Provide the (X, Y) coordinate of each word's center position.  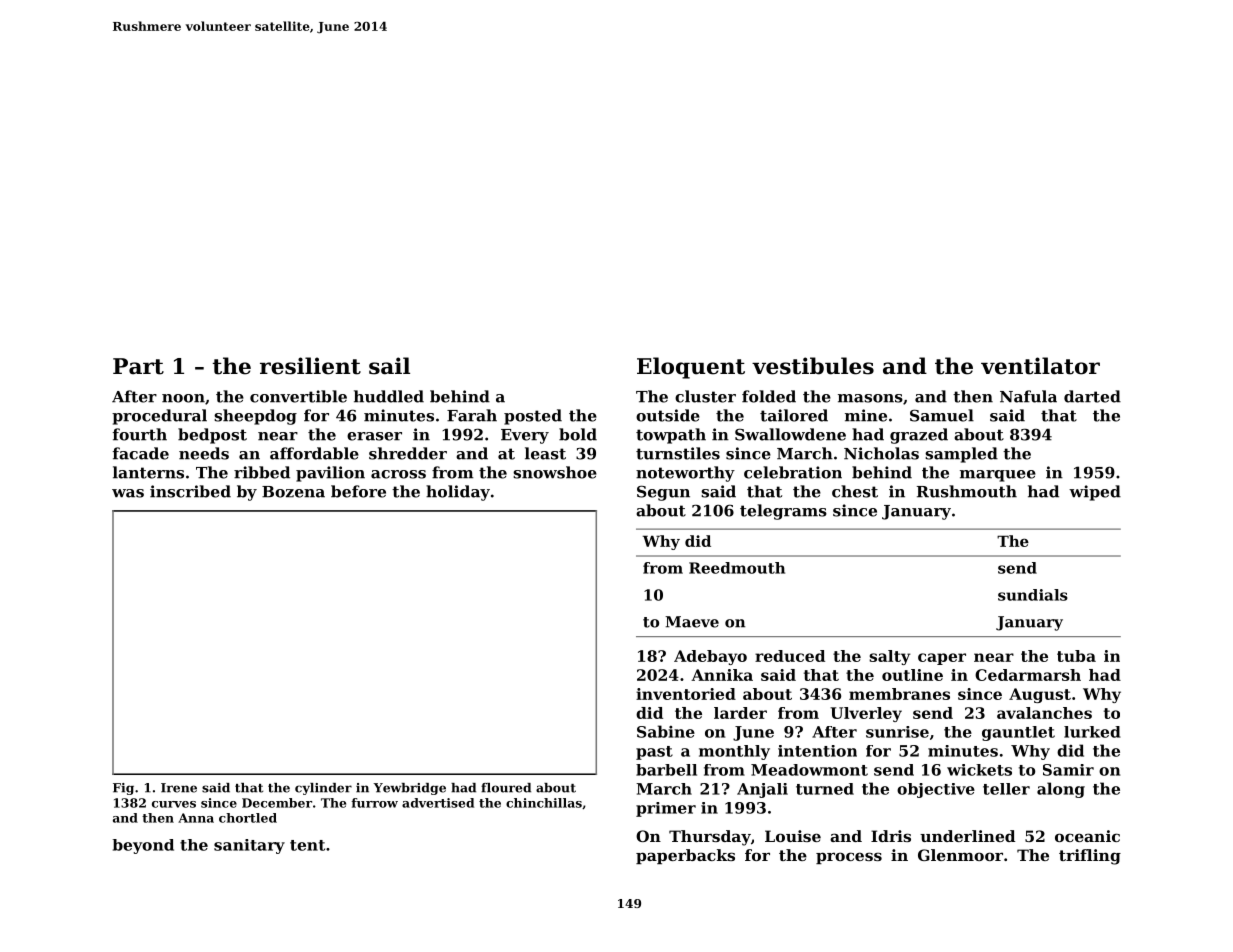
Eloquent (691, 368)
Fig (123, 789)
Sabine (666, 731)
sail (389, 366)
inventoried (686, 694)
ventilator (1040, 366)
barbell (666, 770)
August (1040, 695)
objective (936, 790)
